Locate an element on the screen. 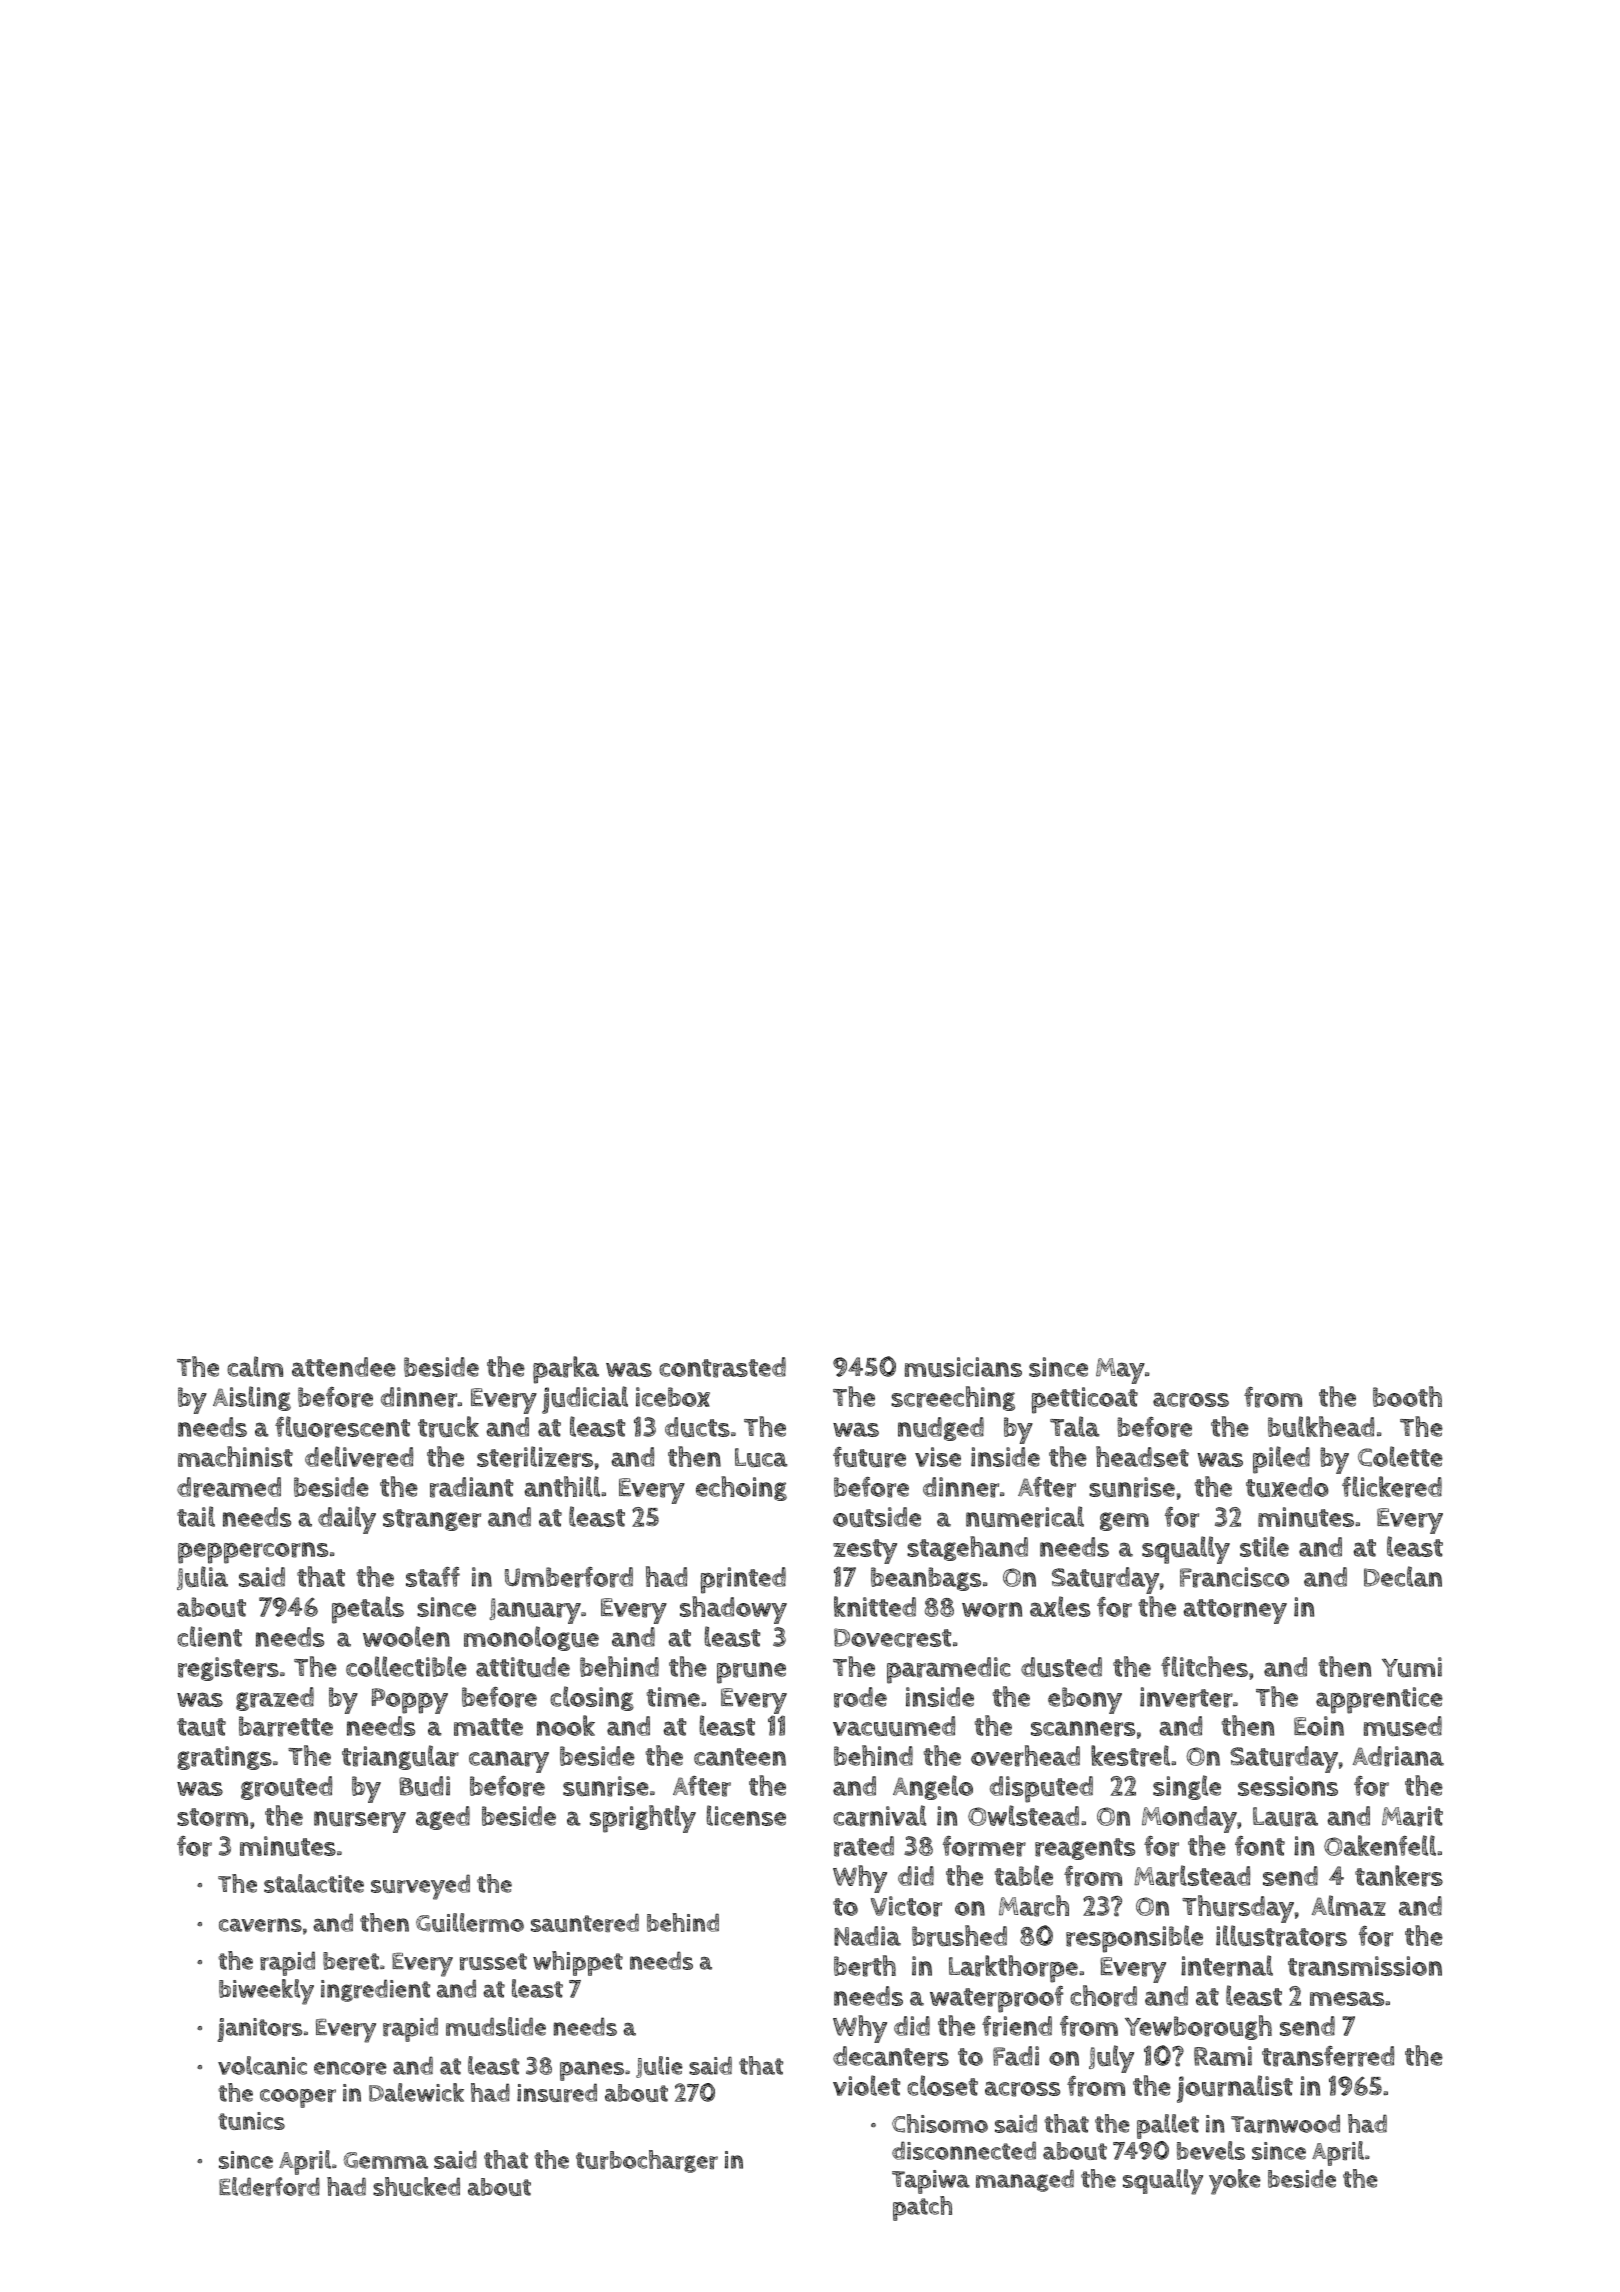 The height and width of the screenshot is (2292, 1620). shucked is located at coordinates (416, 2186).
